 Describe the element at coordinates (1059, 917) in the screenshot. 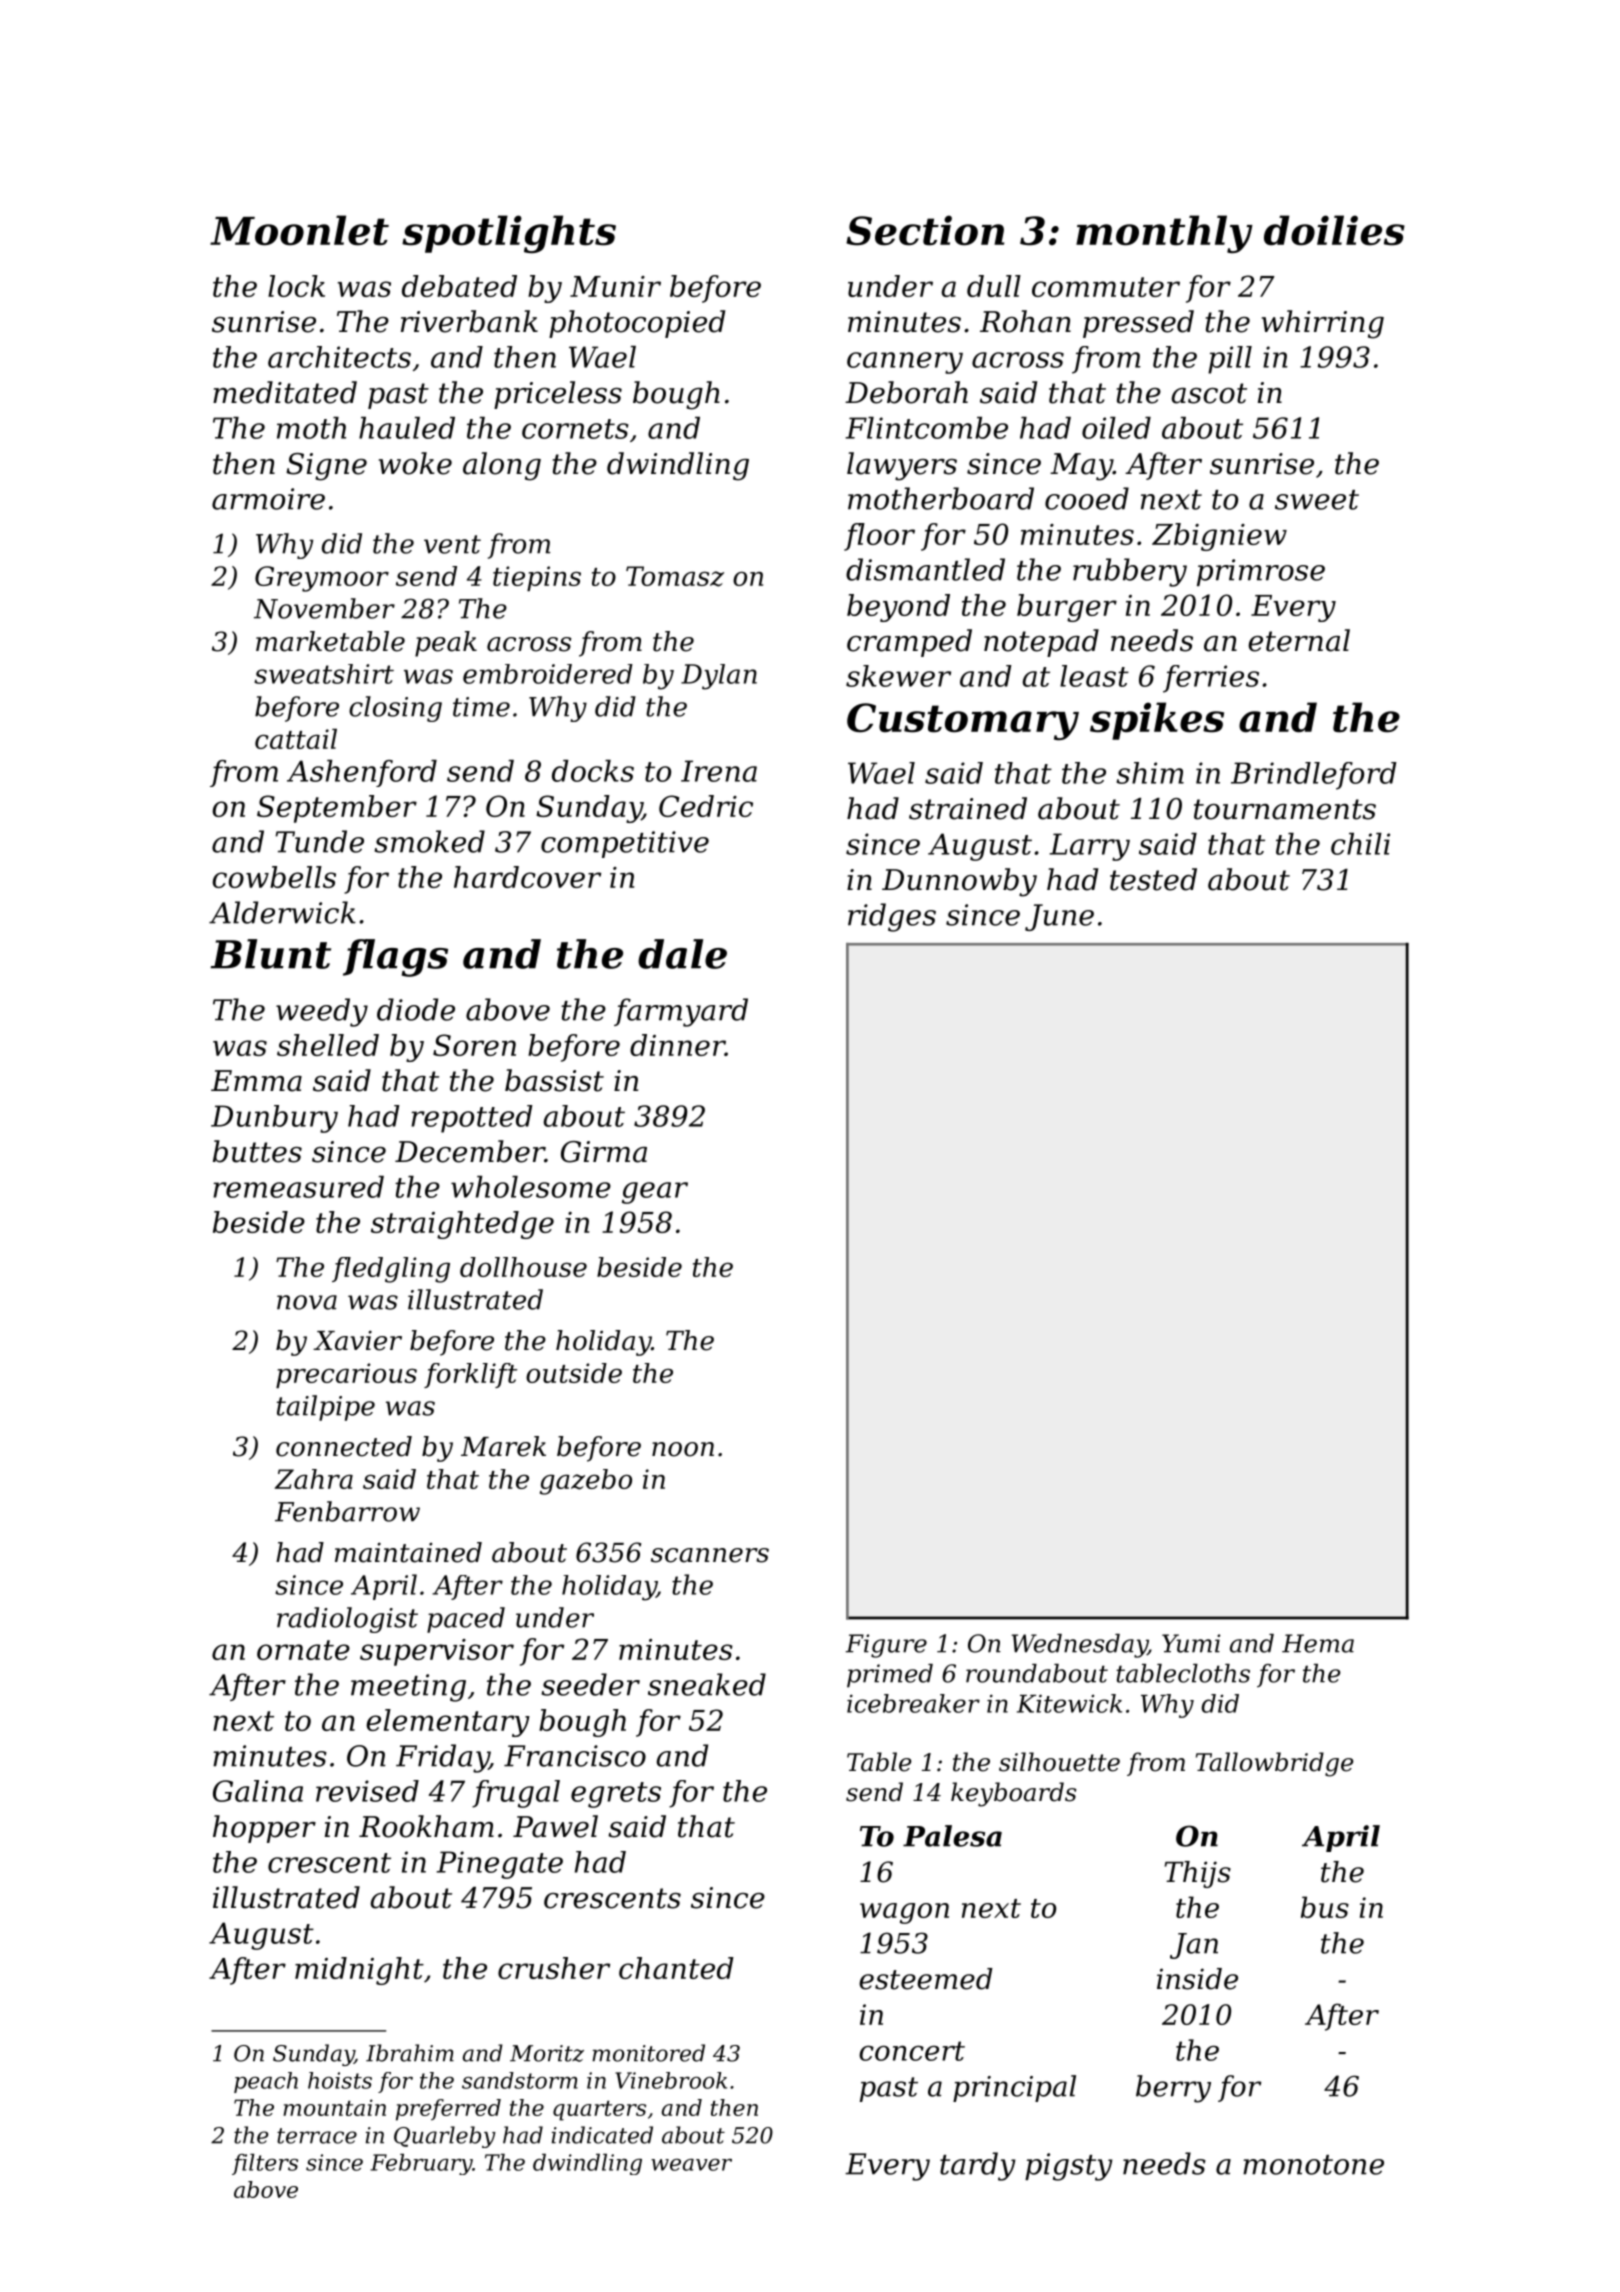

I see `June` at that location.
